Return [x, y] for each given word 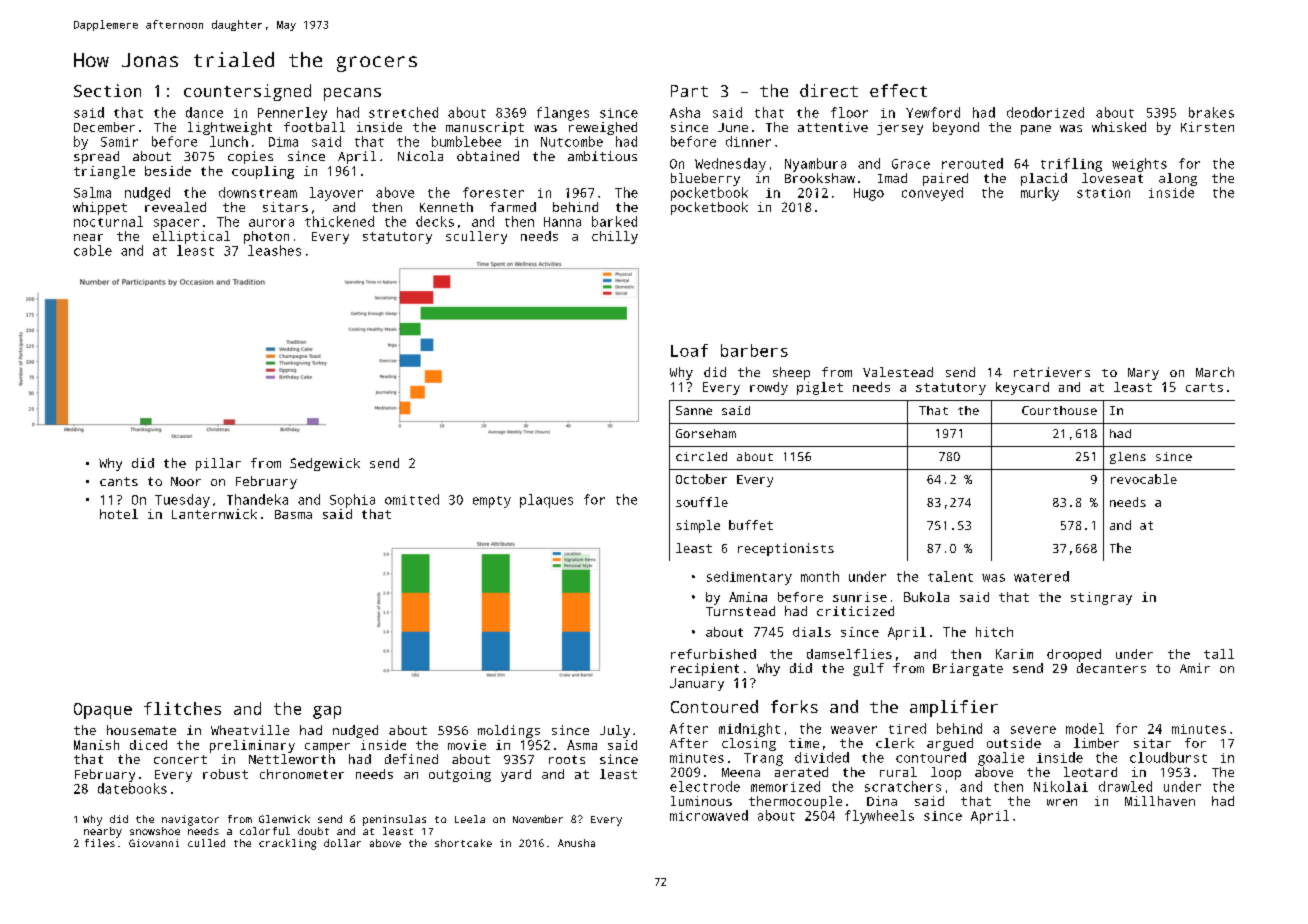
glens [1128, 458]
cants [119, 481]
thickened [339, 221]
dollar [342, 843]
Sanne [694, 410]
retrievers [1052, 372]
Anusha [576, 843]
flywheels [879, 817]
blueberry [705, 179]
